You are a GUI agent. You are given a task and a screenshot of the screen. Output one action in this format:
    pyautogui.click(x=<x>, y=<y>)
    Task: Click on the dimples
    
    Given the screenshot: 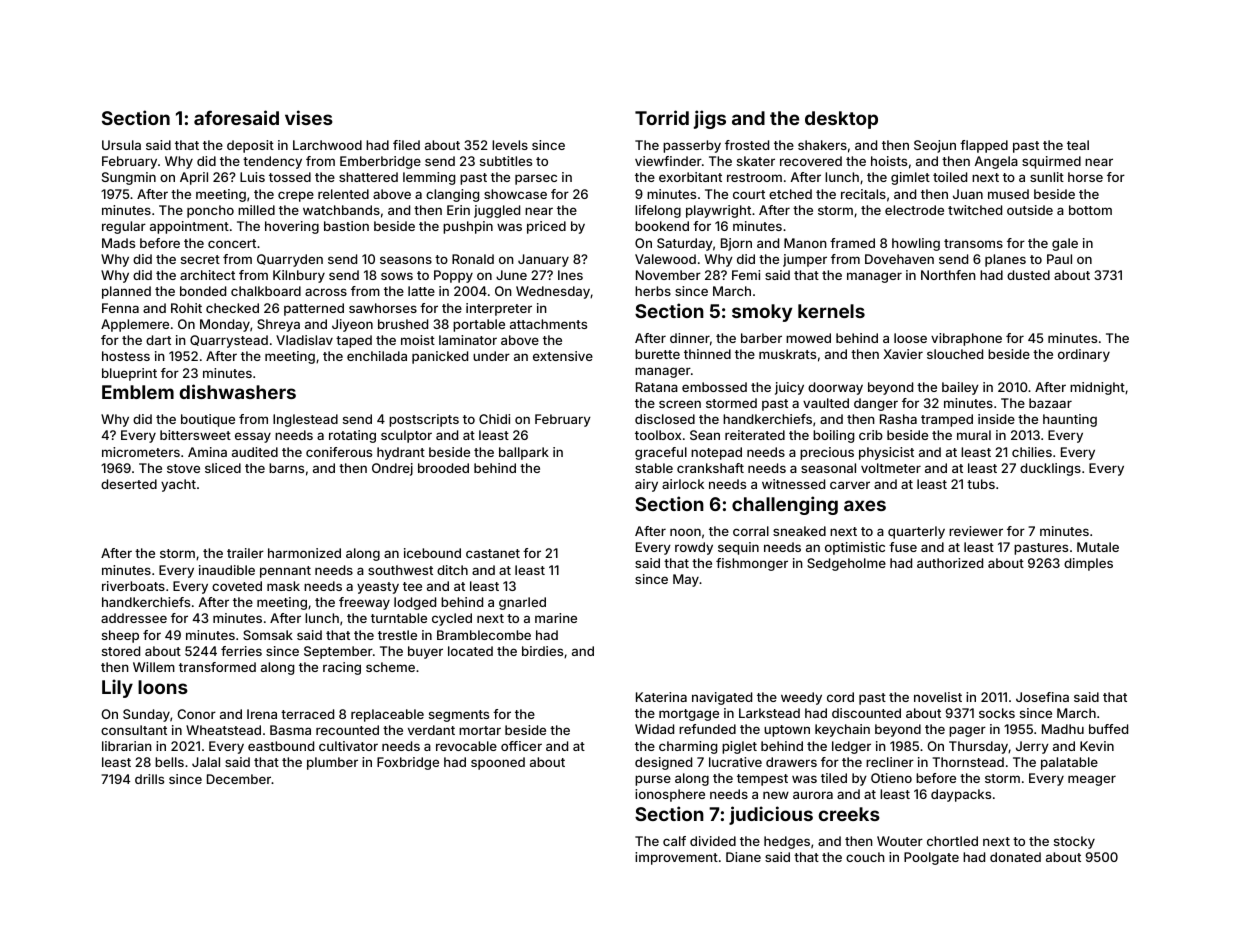 What is the action you would take?
    pyautogui.click(x=1088, y=564)
